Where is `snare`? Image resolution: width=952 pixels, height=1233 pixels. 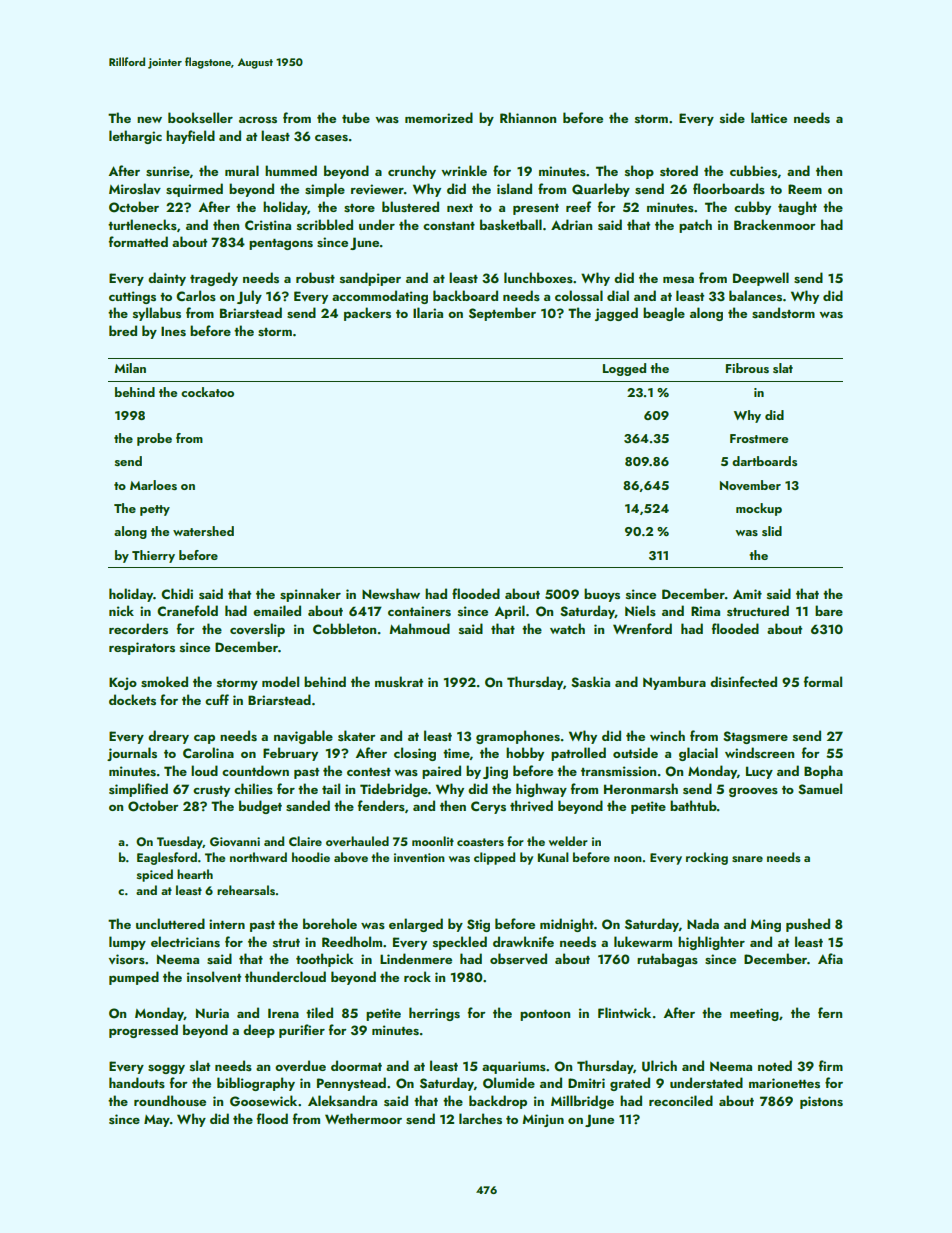
snare is located at coordinates (747, 859).
